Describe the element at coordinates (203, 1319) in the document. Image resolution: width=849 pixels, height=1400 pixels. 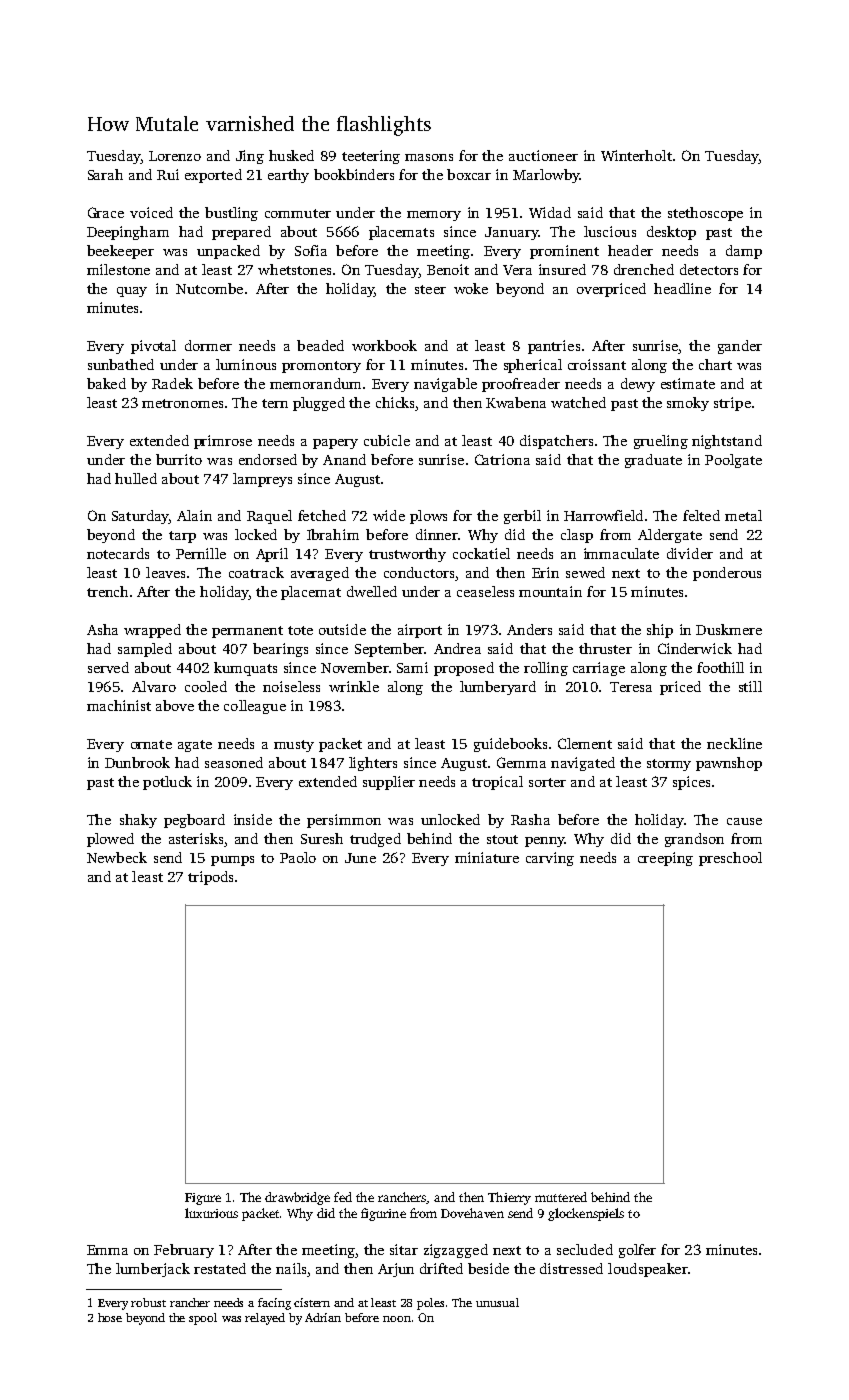
I see `spool` at that location.
